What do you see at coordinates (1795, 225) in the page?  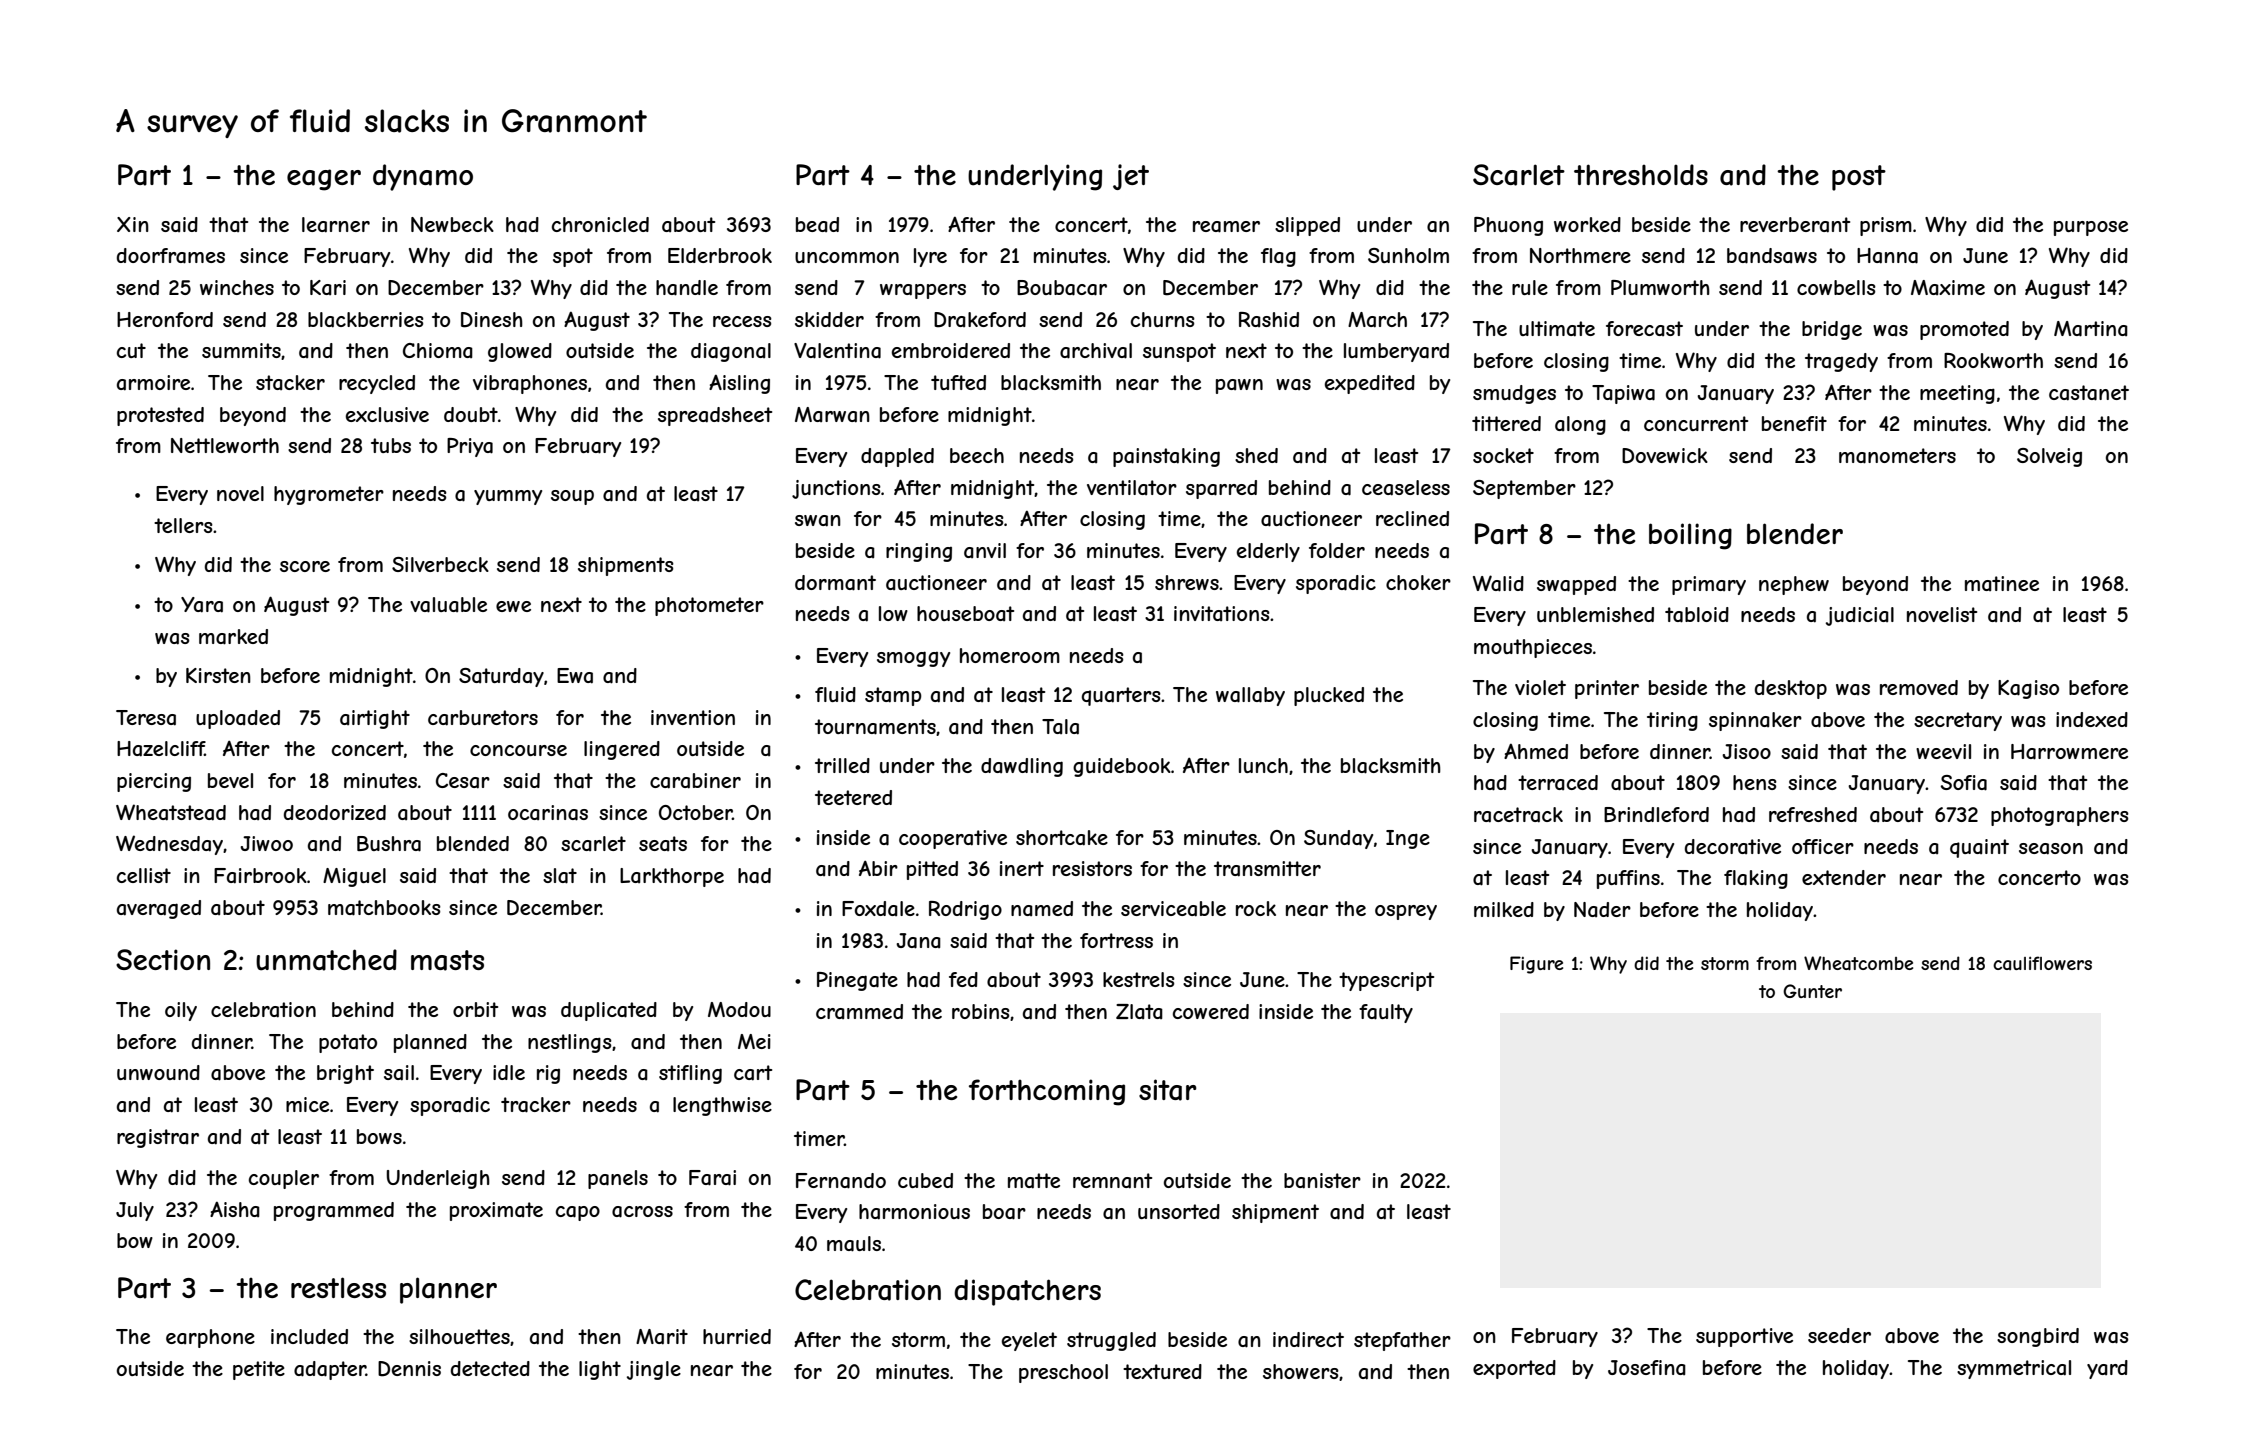 I see `reverberant` at bounding box center [1795, 225].
